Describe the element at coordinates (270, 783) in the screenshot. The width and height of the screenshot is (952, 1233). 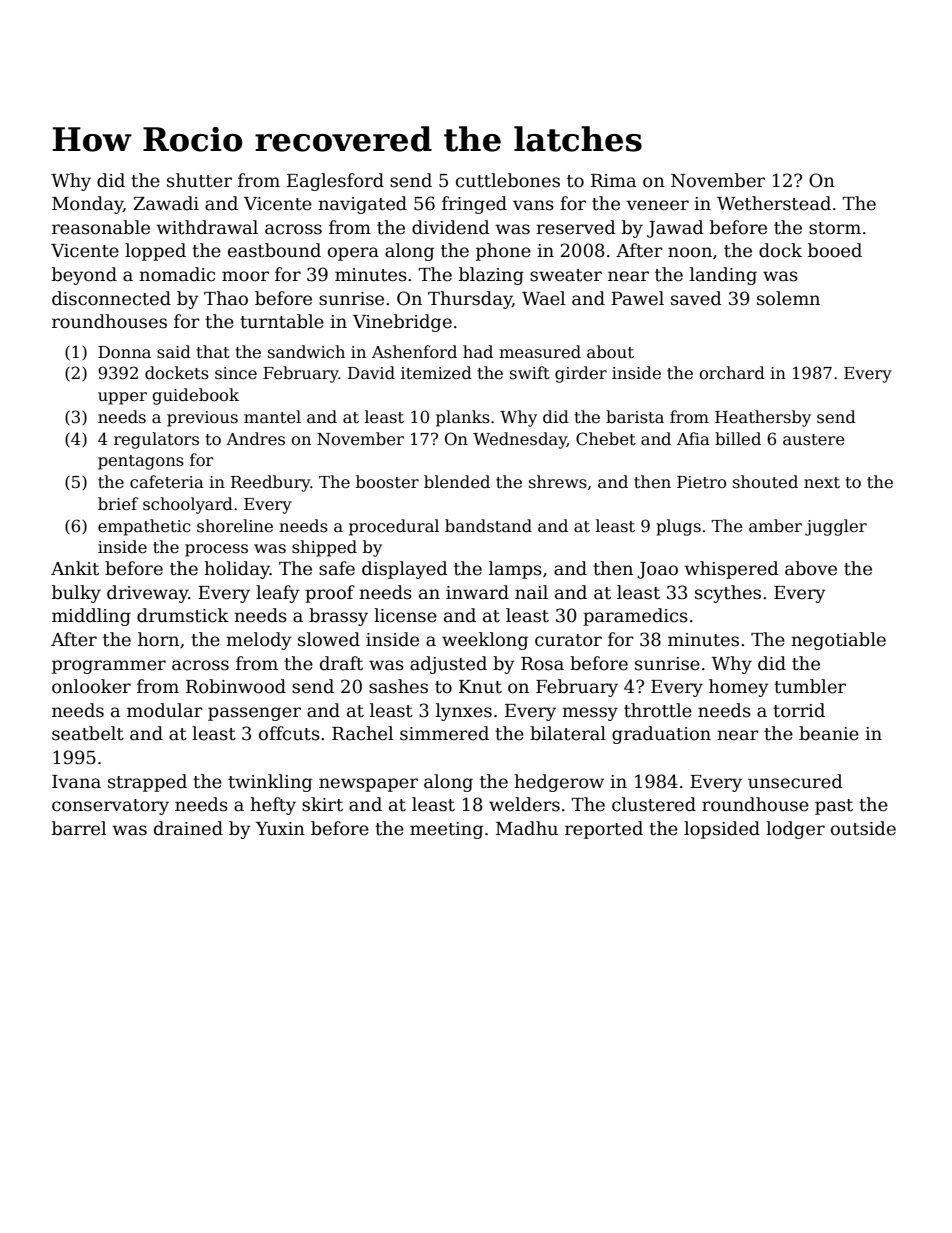
I see `twinkling` at that location.
